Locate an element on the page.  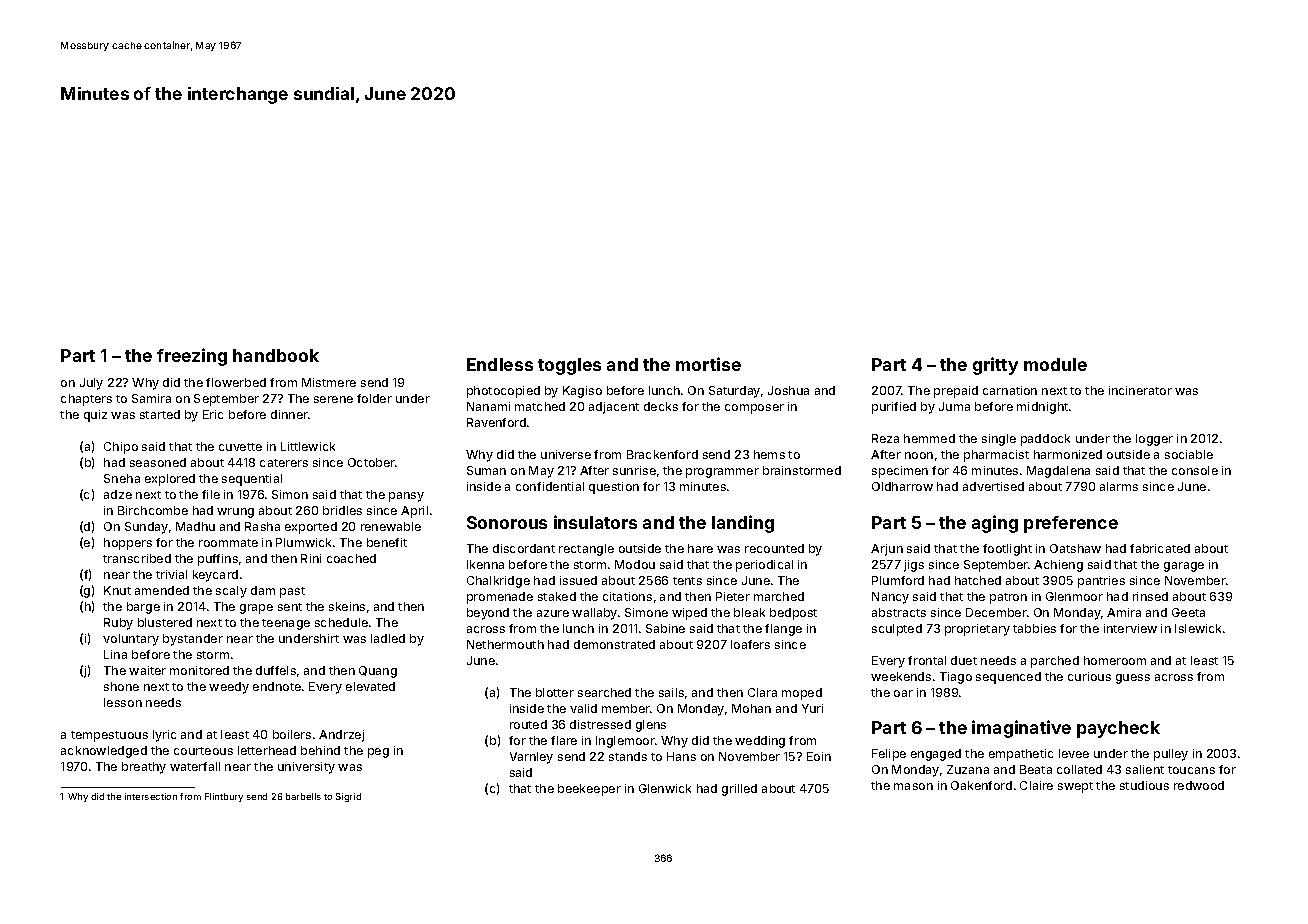
Birchcombe is located at coordinates (153, 510).
